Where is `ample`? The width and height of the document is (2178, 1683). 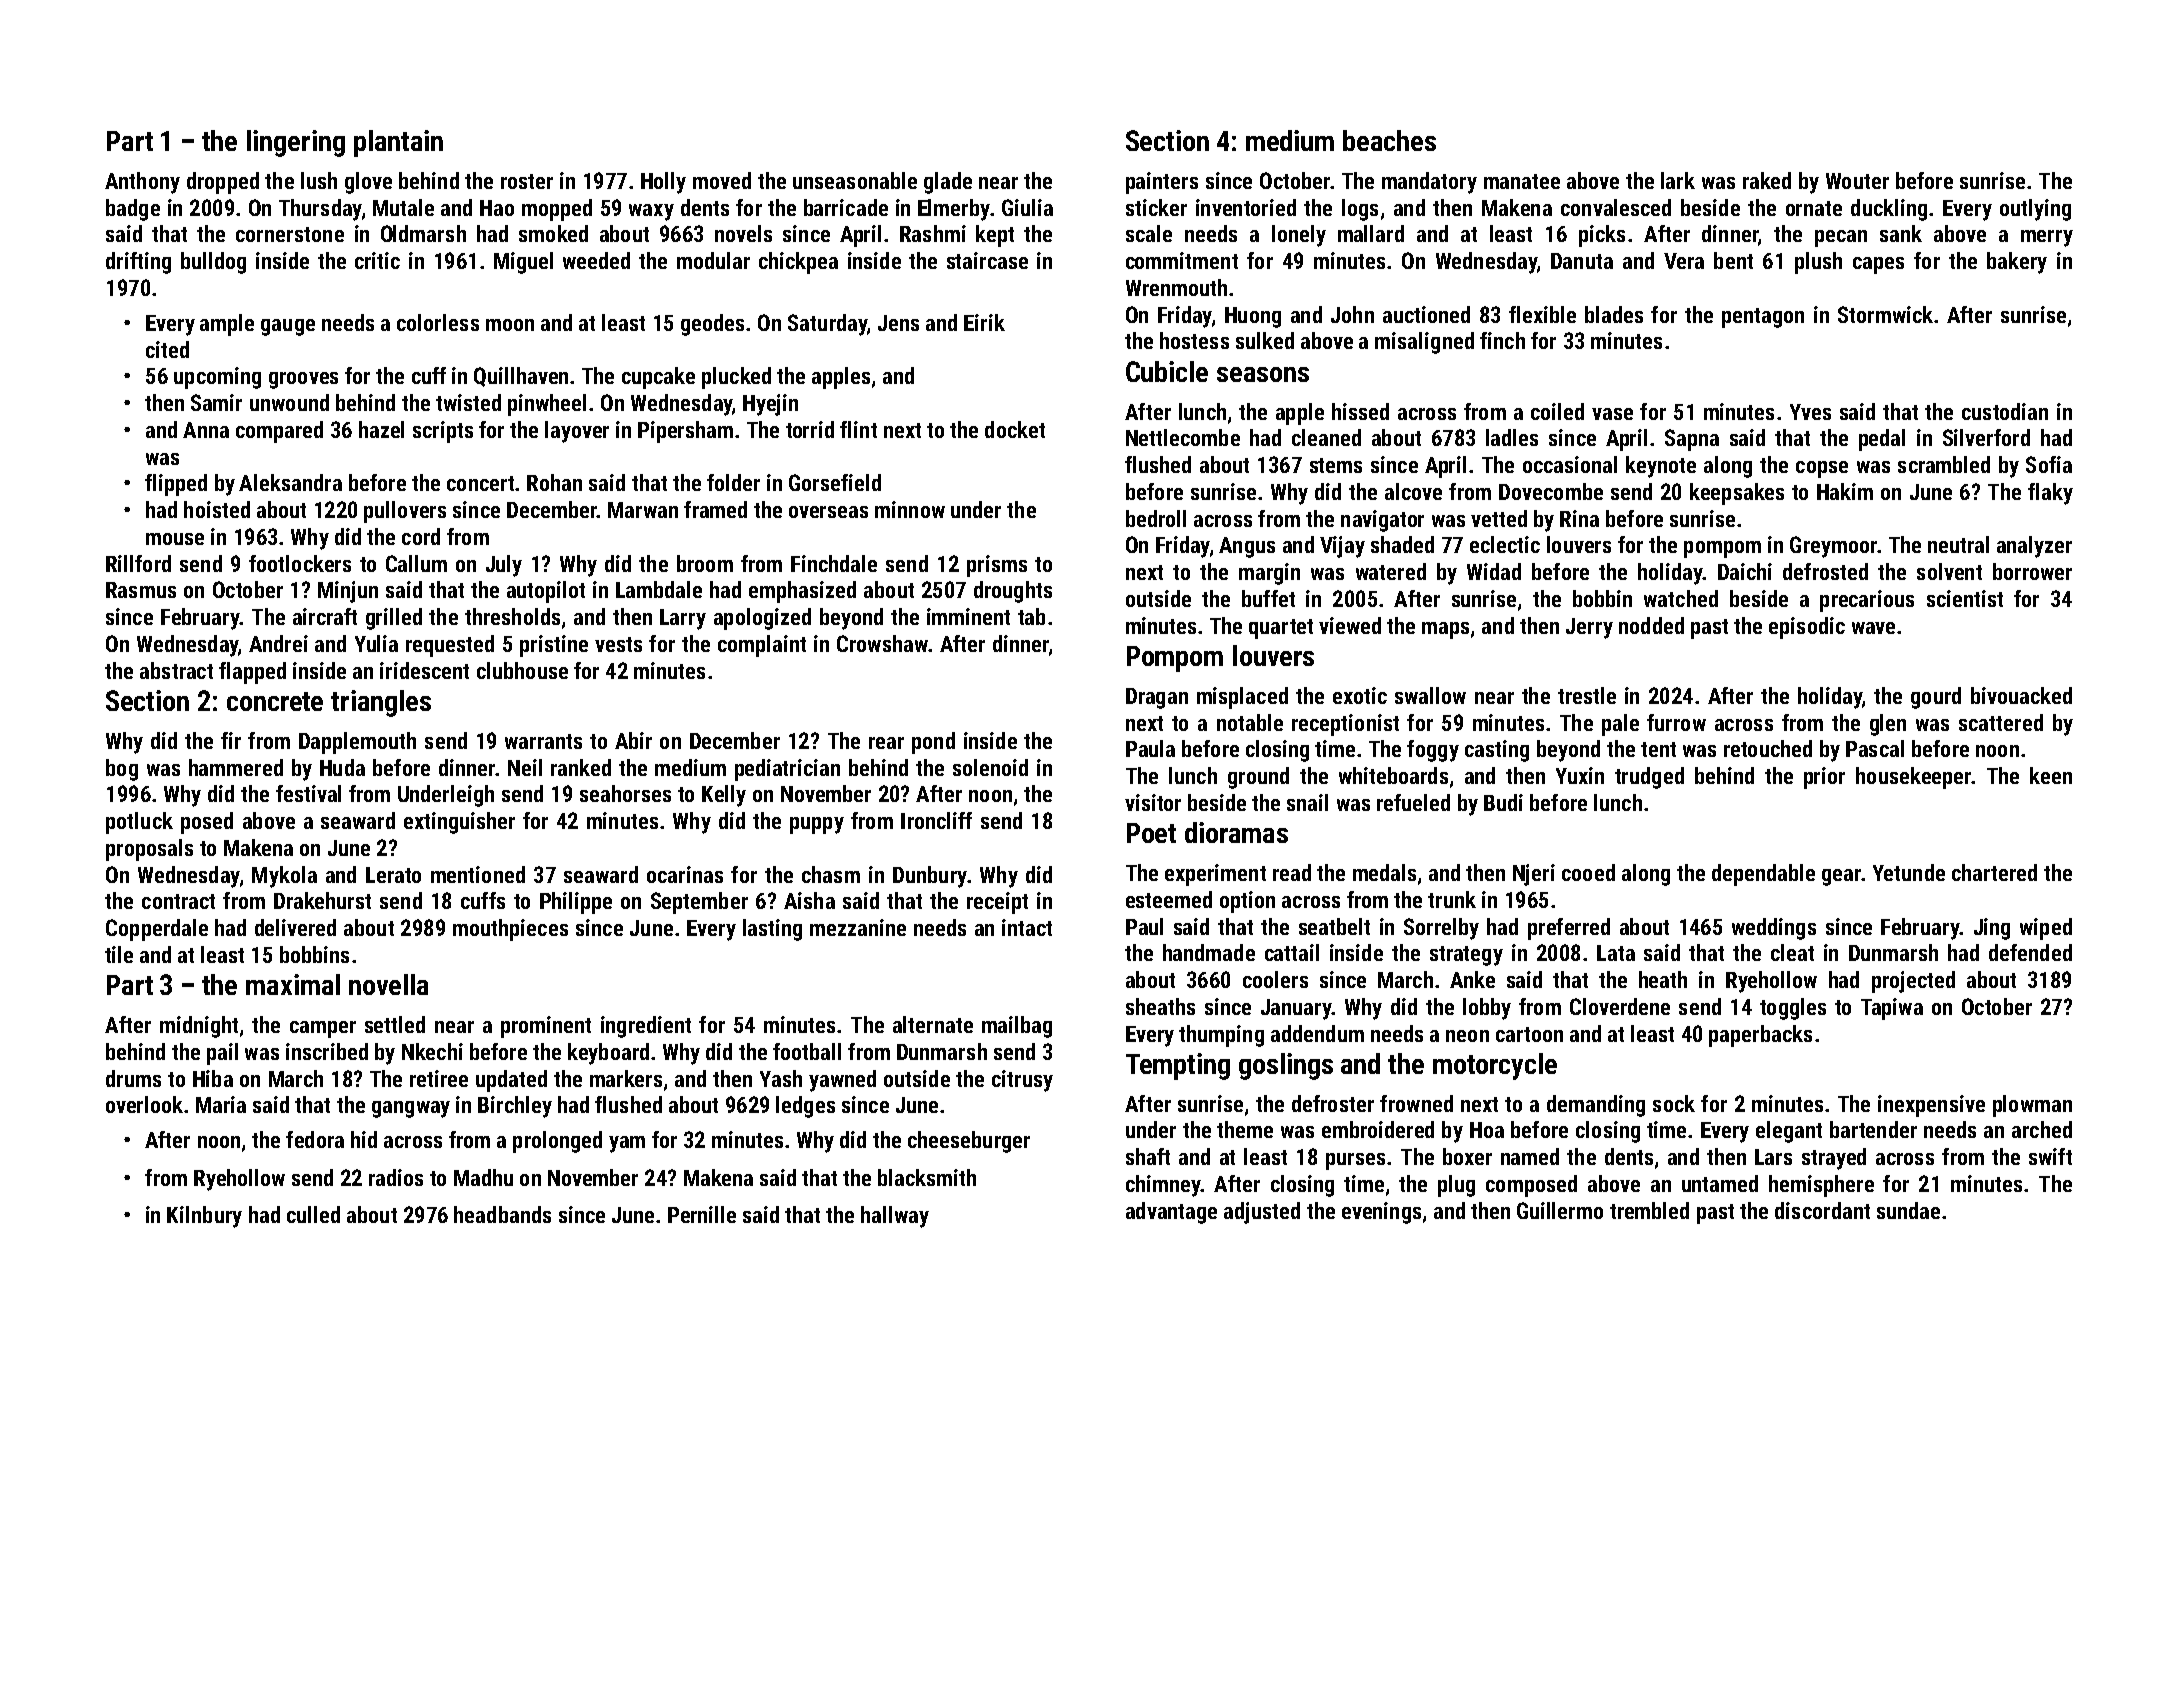
ample is located at coordinates (227, 325).
